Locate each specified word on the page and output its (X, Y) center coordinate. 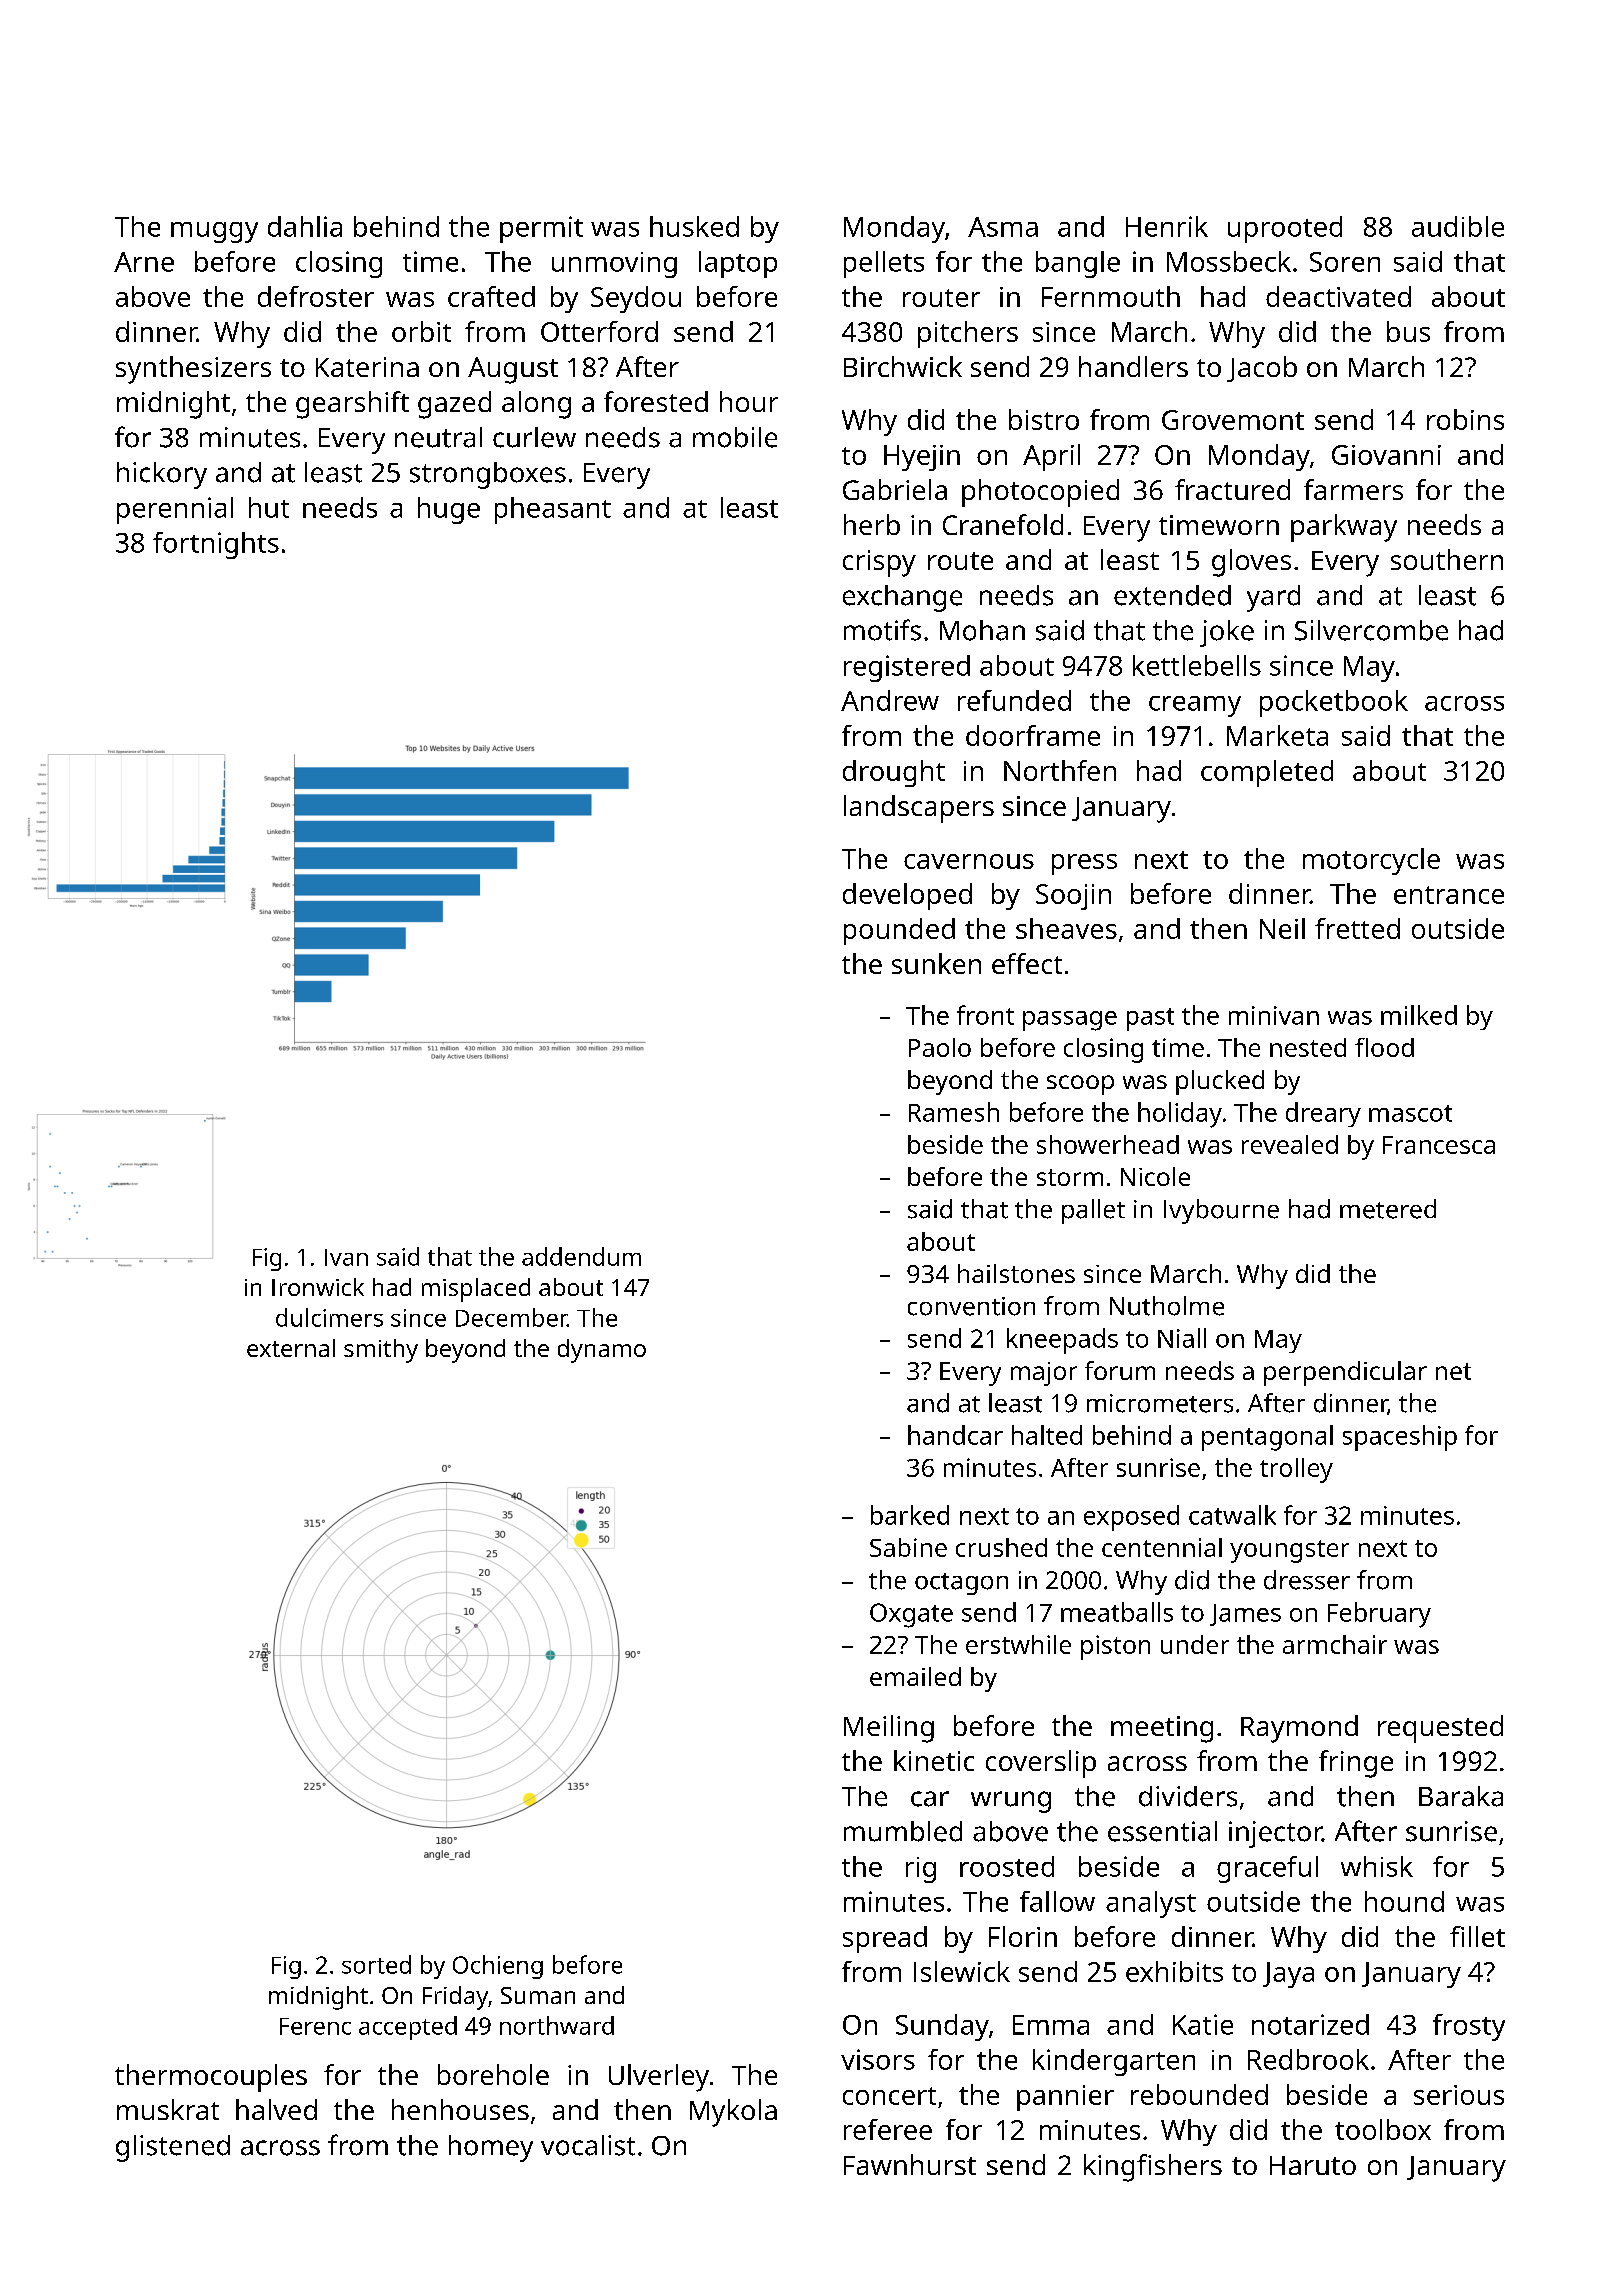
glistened (173, 2148)
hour (749, 401)
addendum (581, 1256)
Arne (144, 262)
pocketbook (1334, 703)
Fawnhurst (910, 2164)
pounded (899, 931)
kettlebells (1197, 665)
